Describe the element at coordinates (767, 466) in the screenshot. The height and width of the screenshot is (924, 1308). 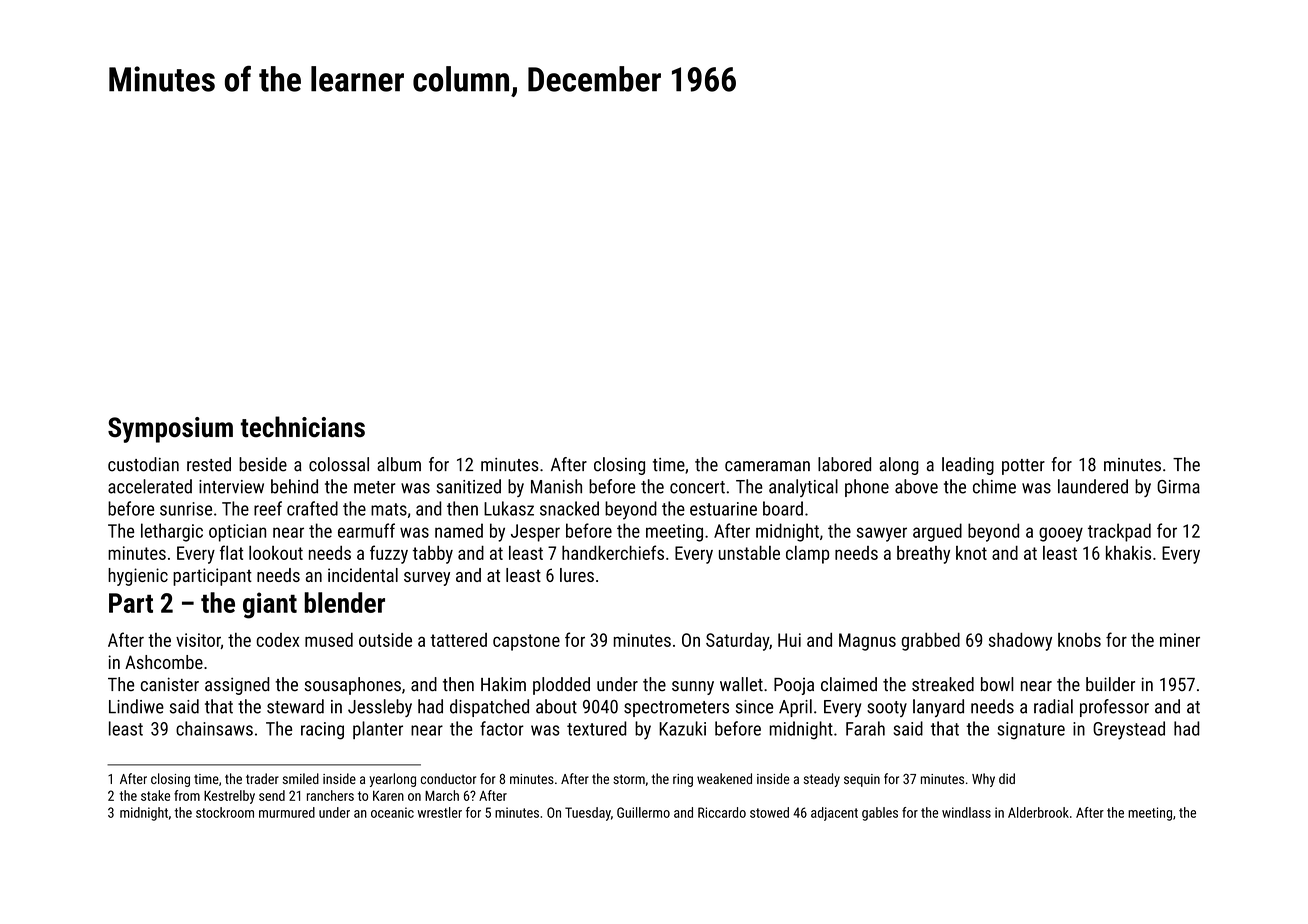
I see `cameraman` at that location.
